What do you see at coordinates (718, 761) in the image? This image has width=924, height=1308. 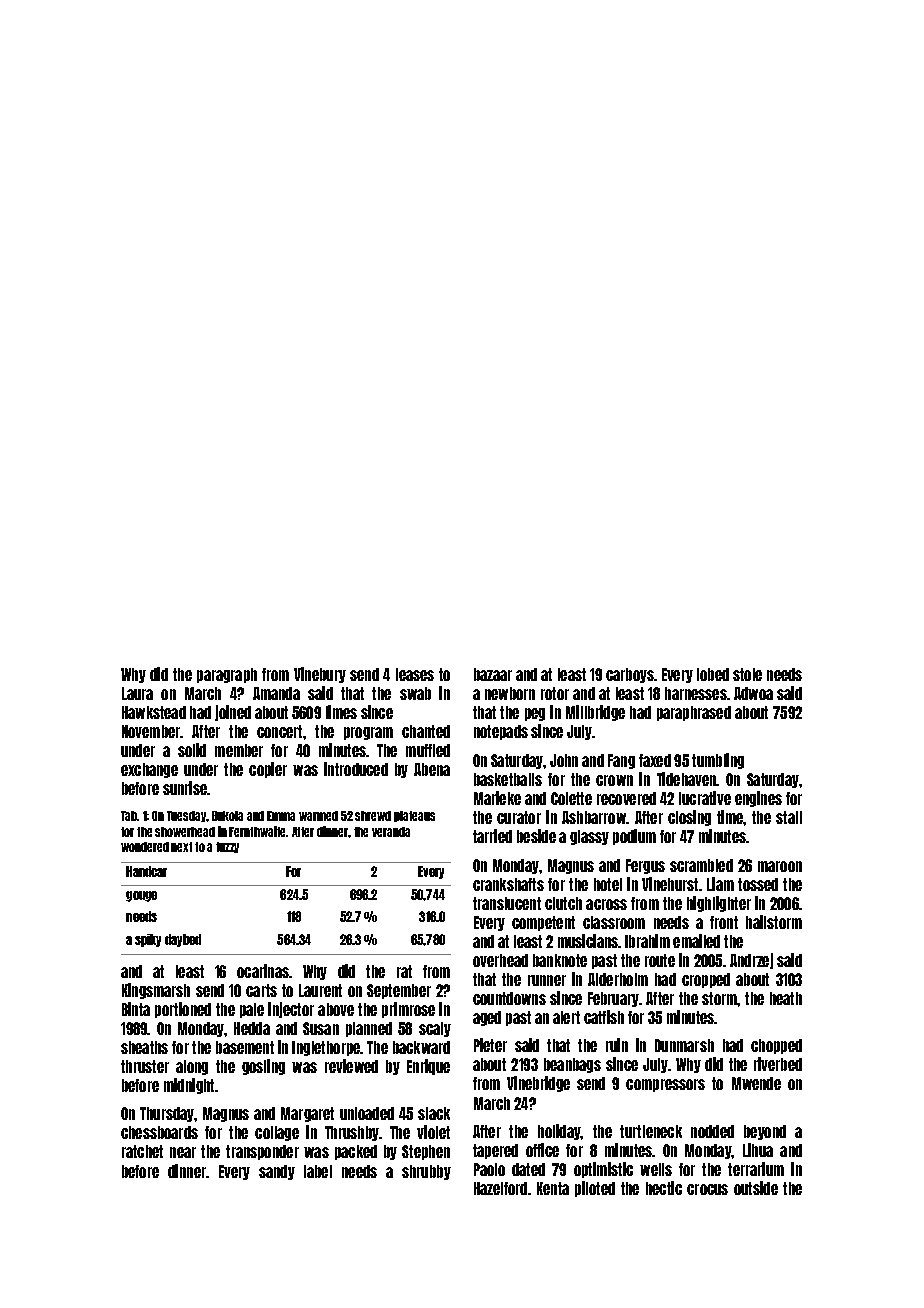 I see `tumbling` at bounding box center [718, 761].
